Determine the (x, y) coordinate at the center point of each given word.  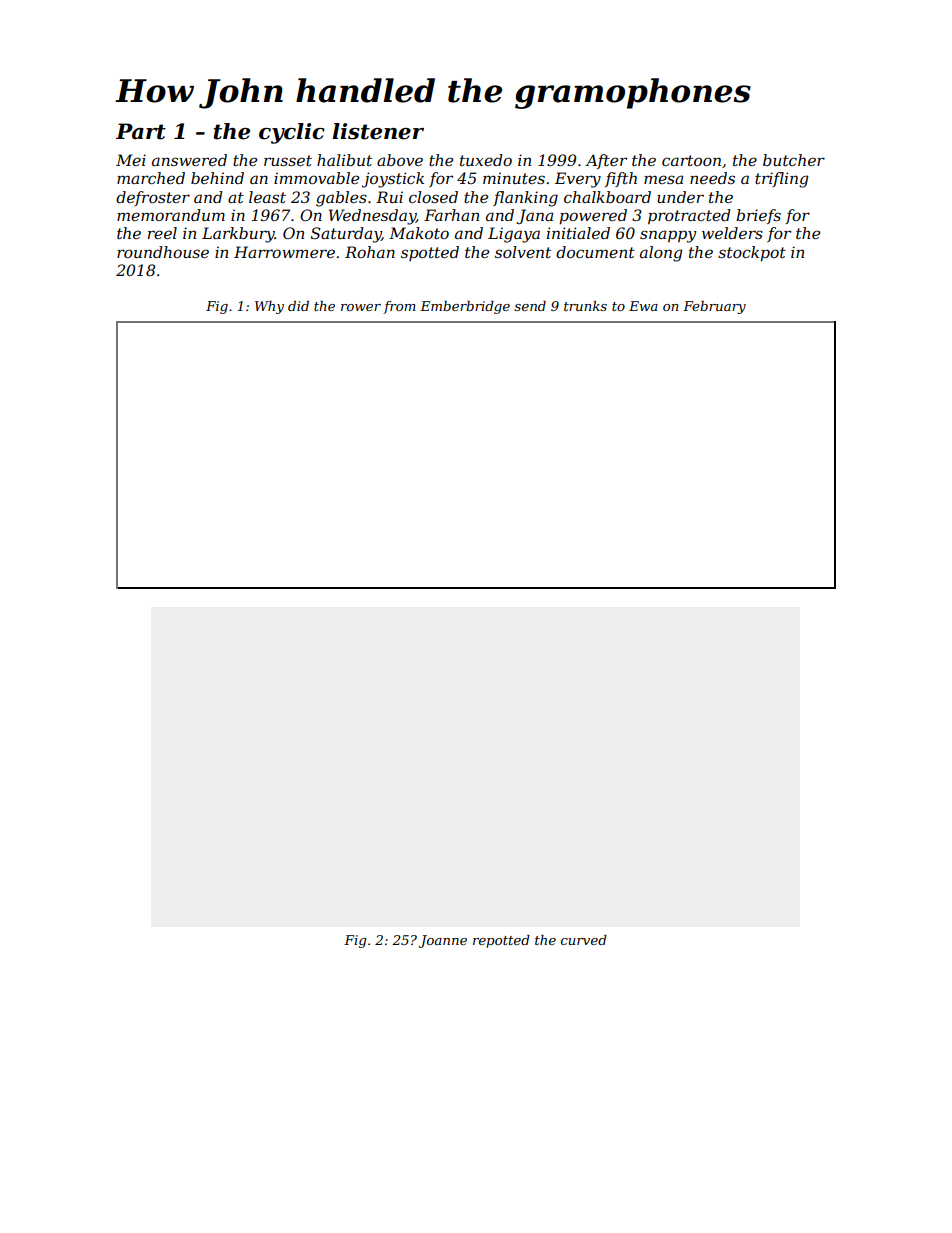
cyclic (292, 133)
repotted (501, 941)
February (714, 307)
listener (378, 131)
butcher (794, 160)
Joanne (443, 941)
